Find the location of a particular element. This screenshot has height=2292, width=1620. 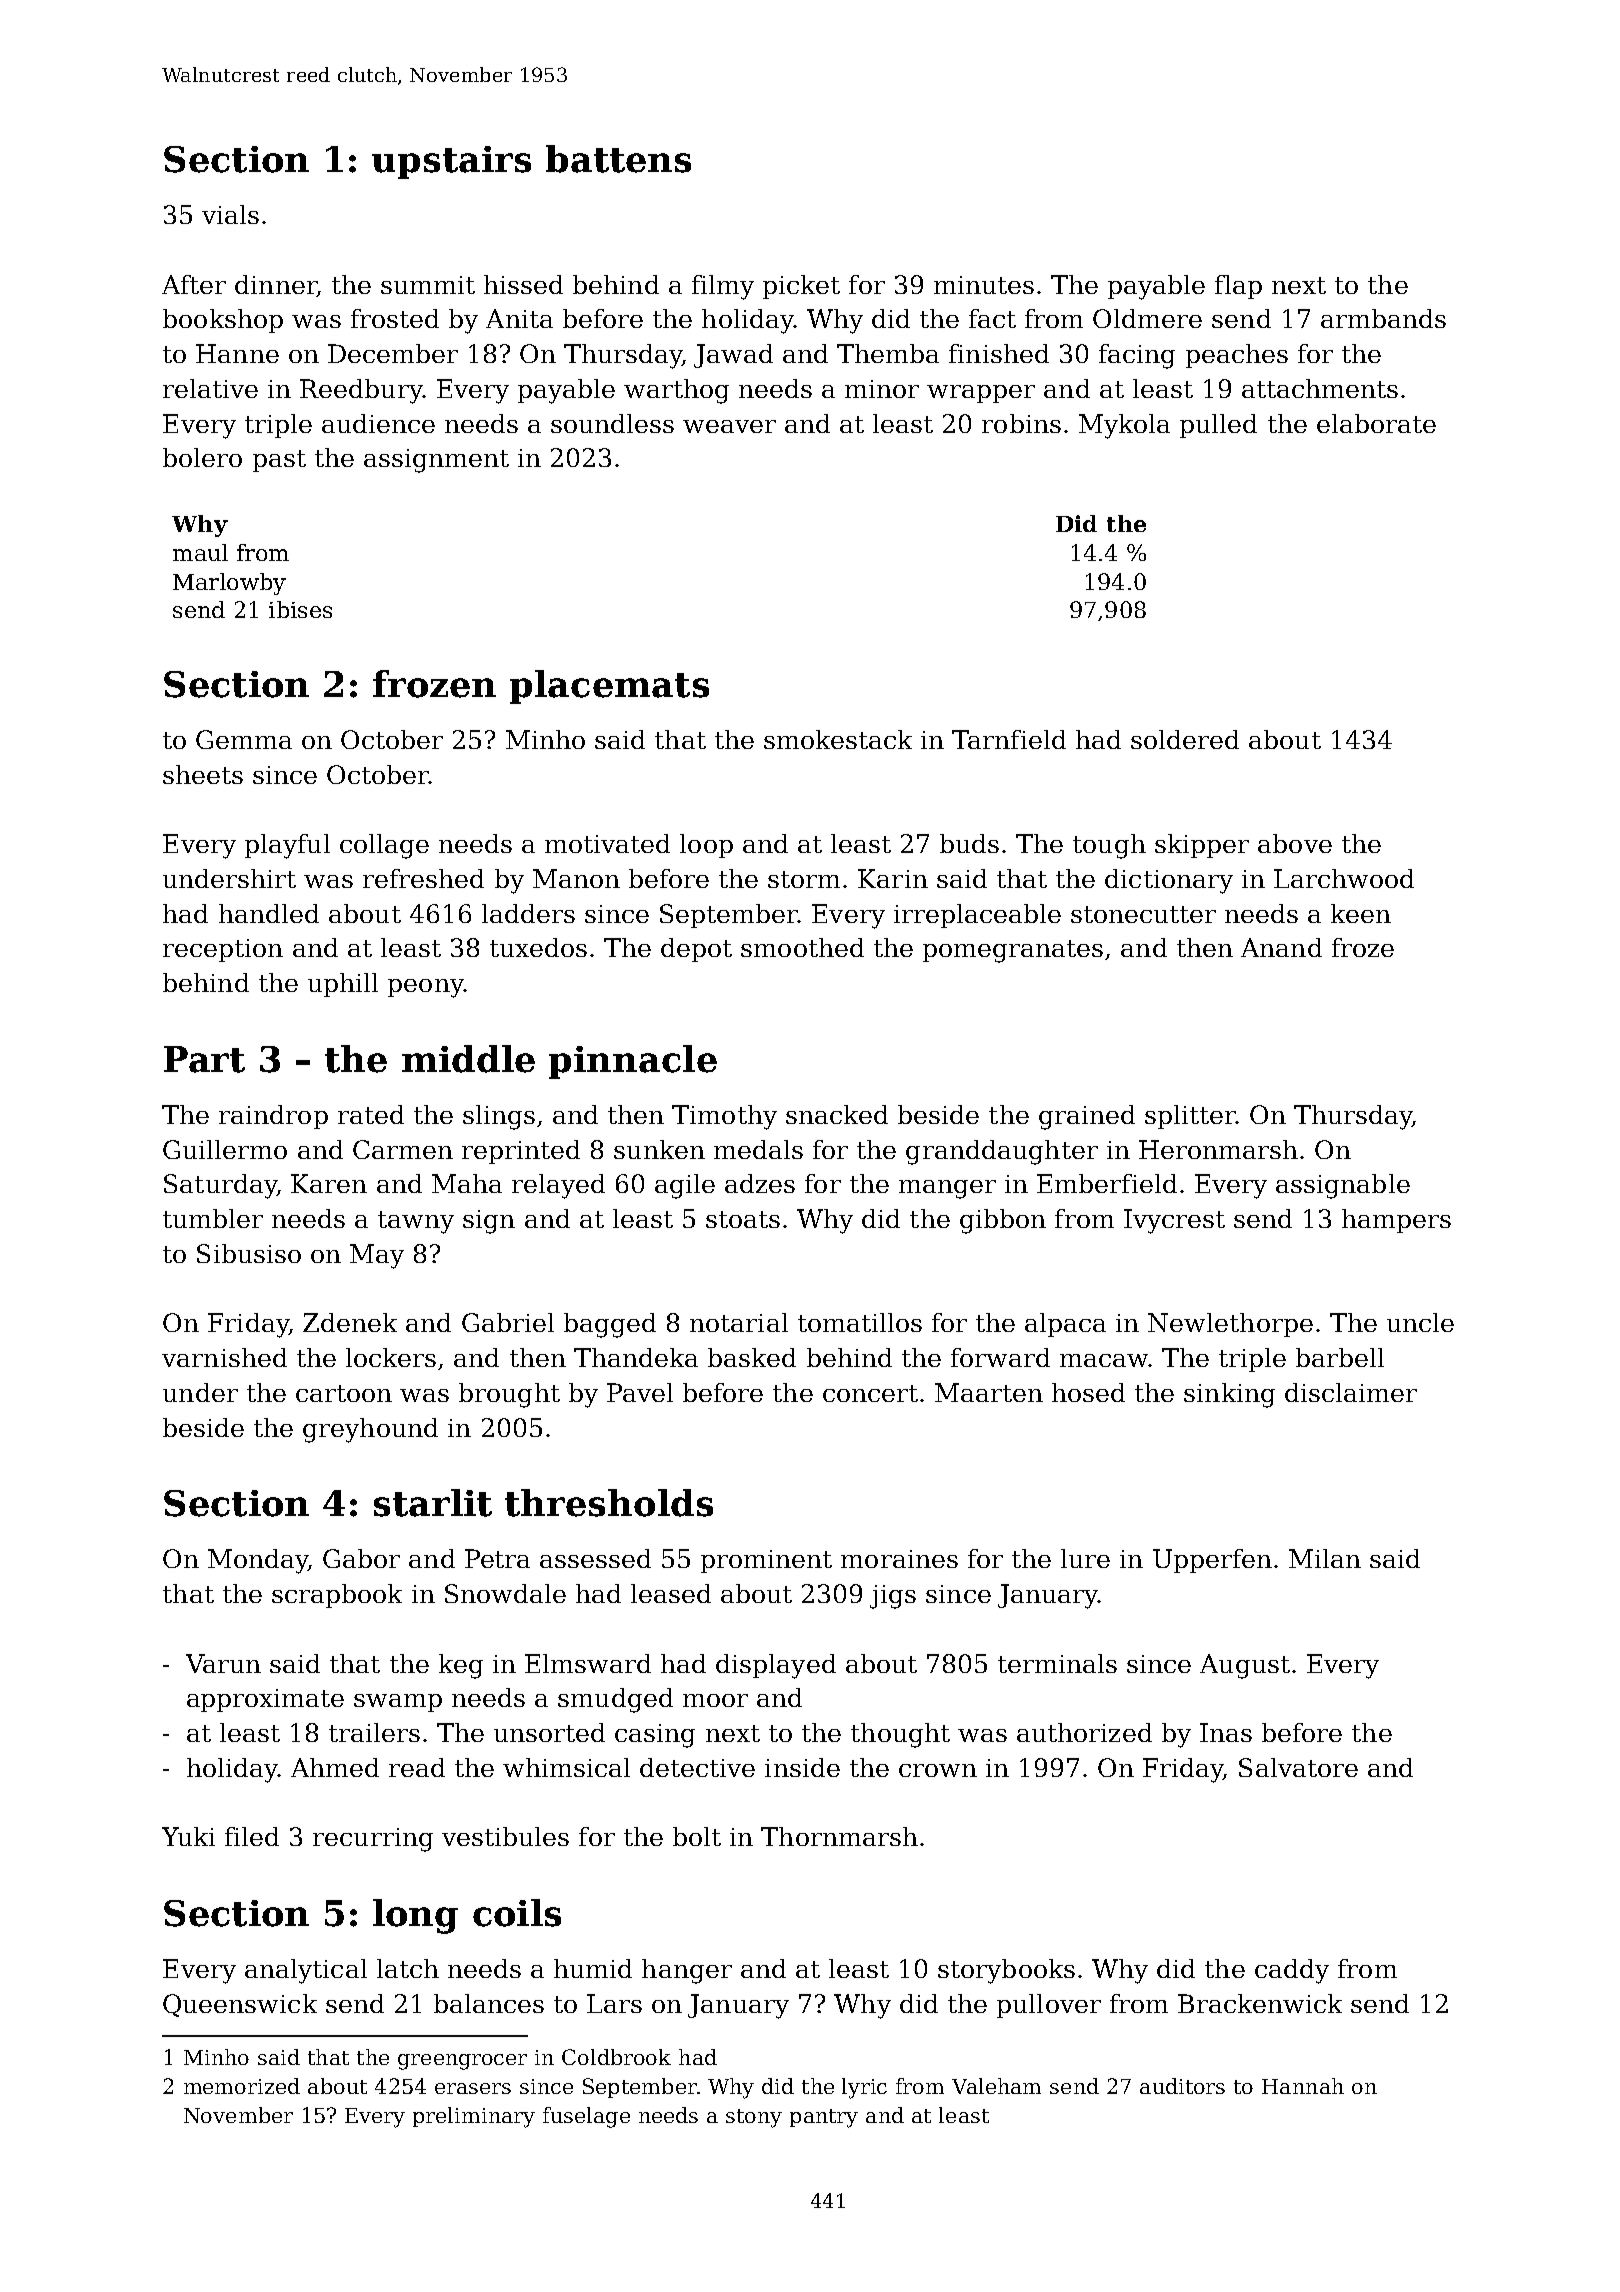

memorized is located at coordinates (242, 2086).
